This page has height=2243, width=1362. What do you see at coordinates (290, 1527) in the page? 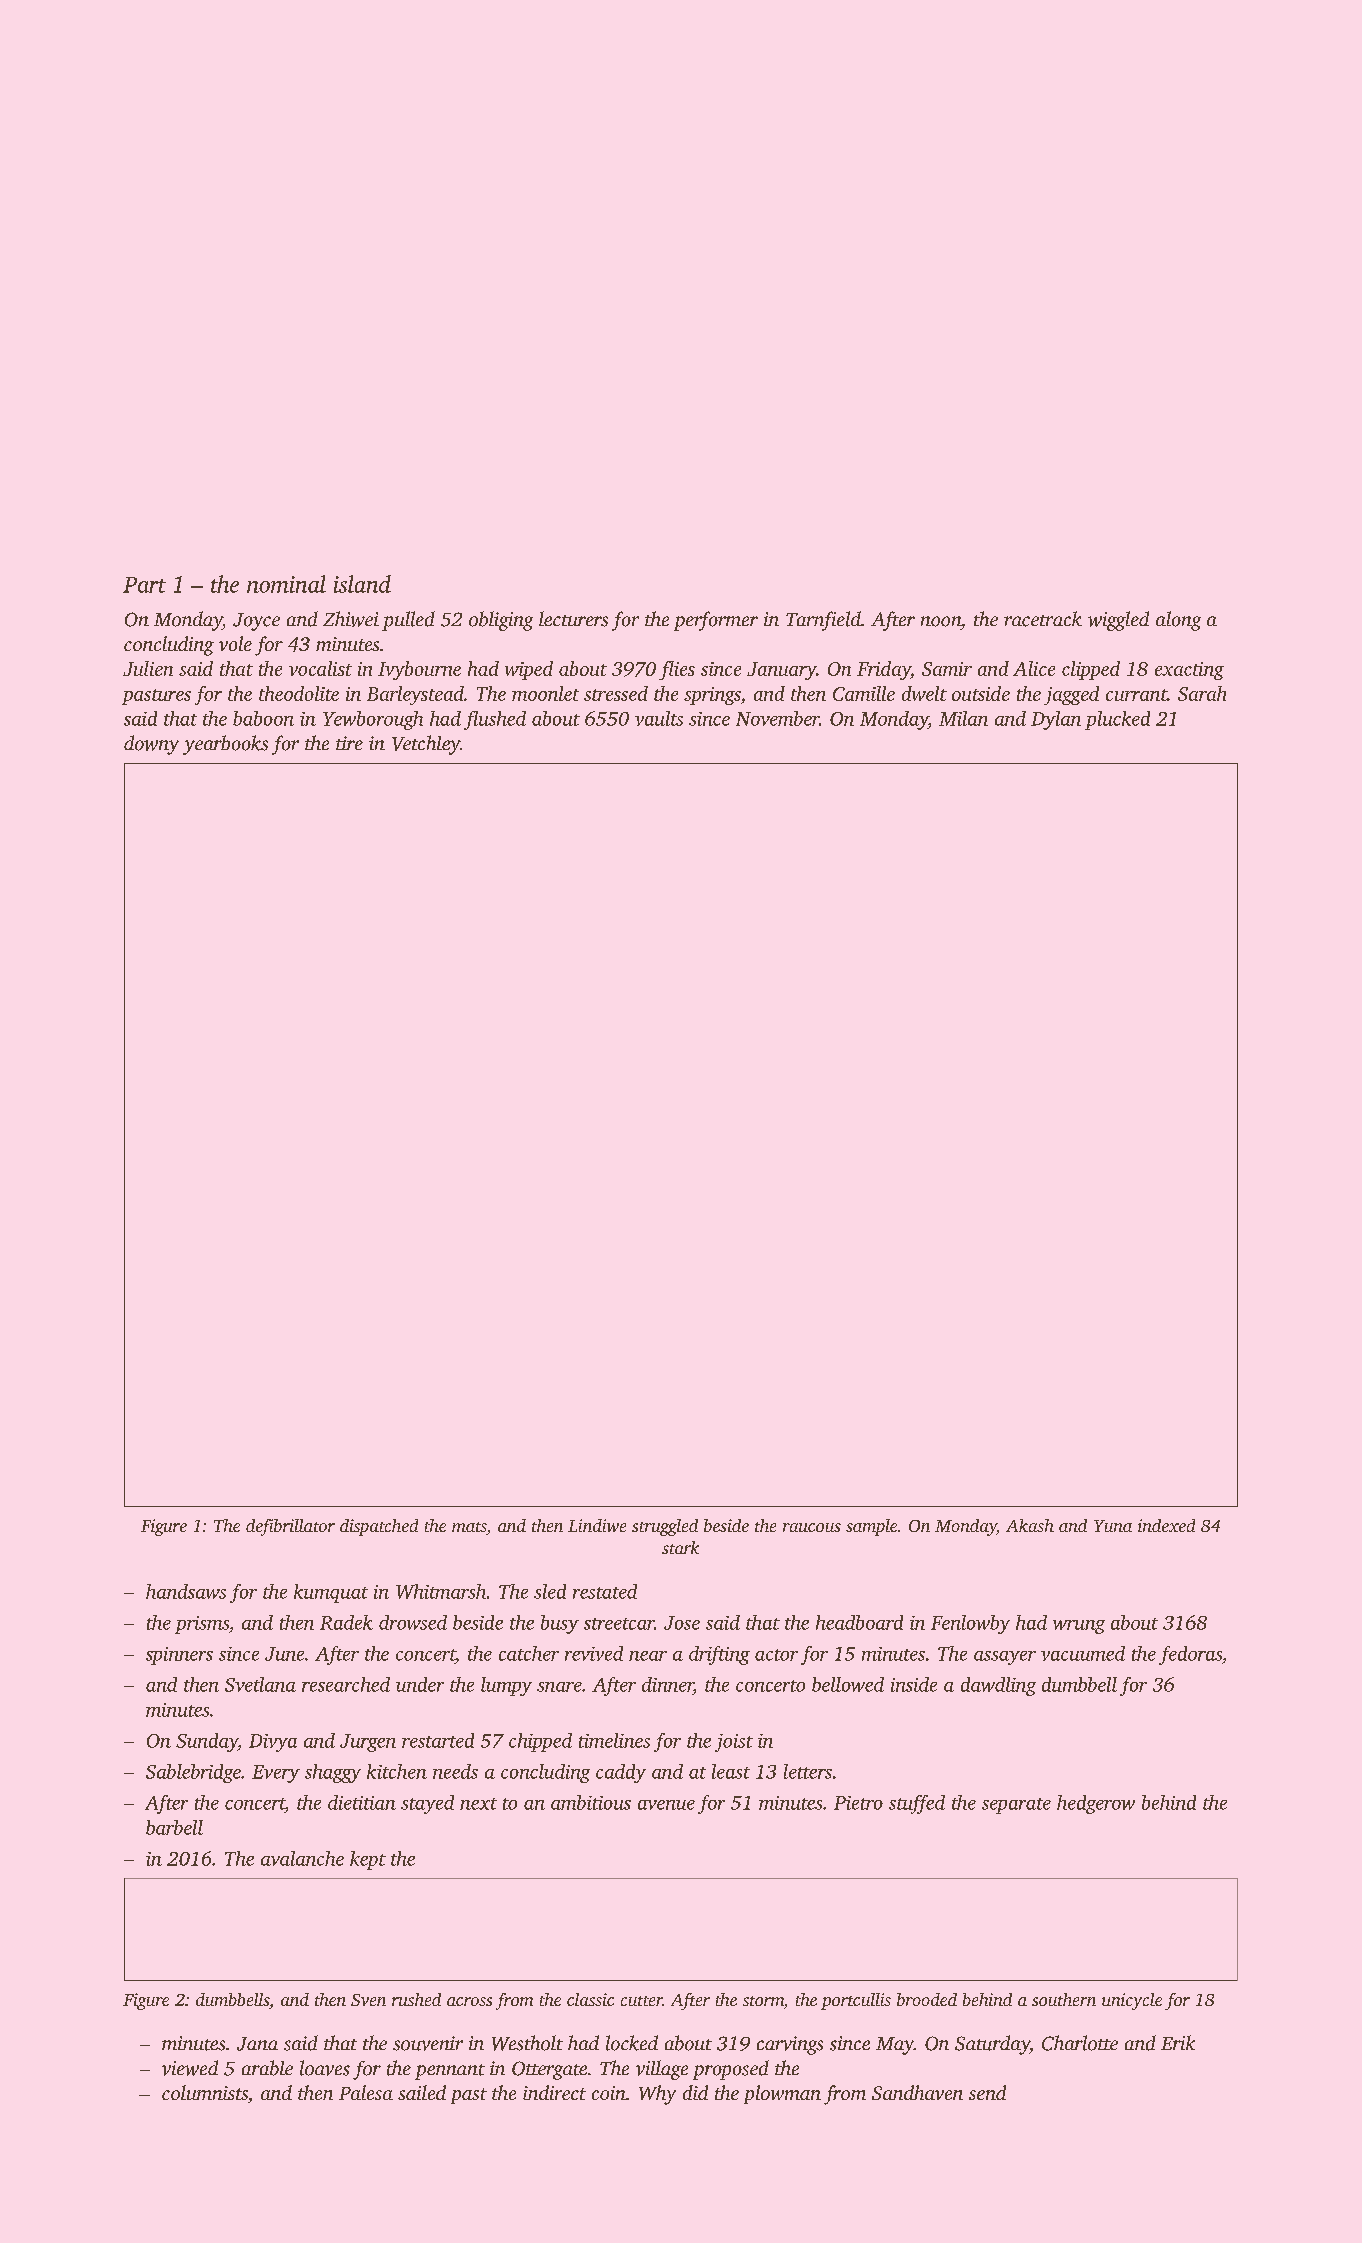
I see `defibrillator` at bounding box center [290, 1527].
